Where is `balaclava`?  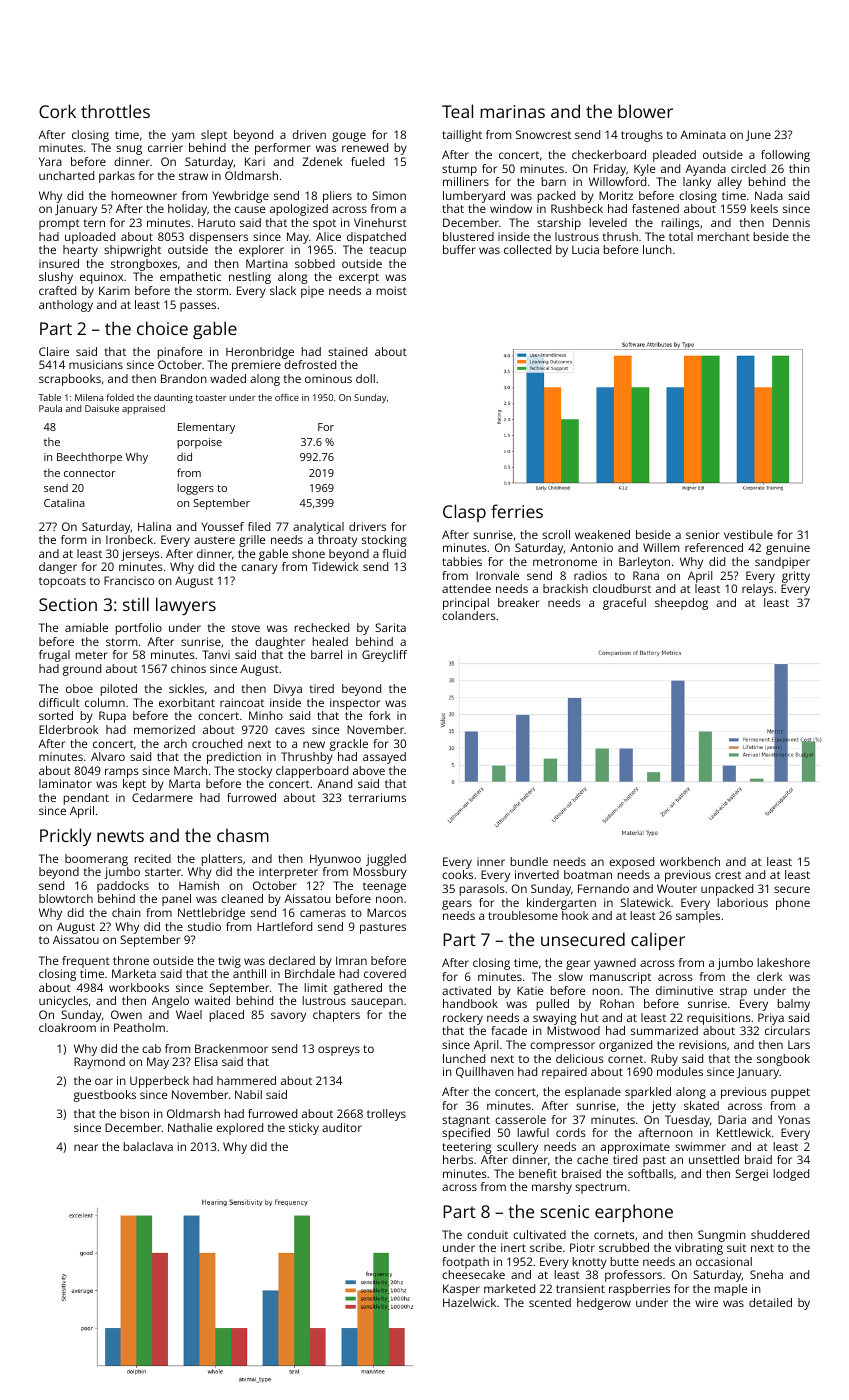
balaclava is located at coordinates (148, 1146).
